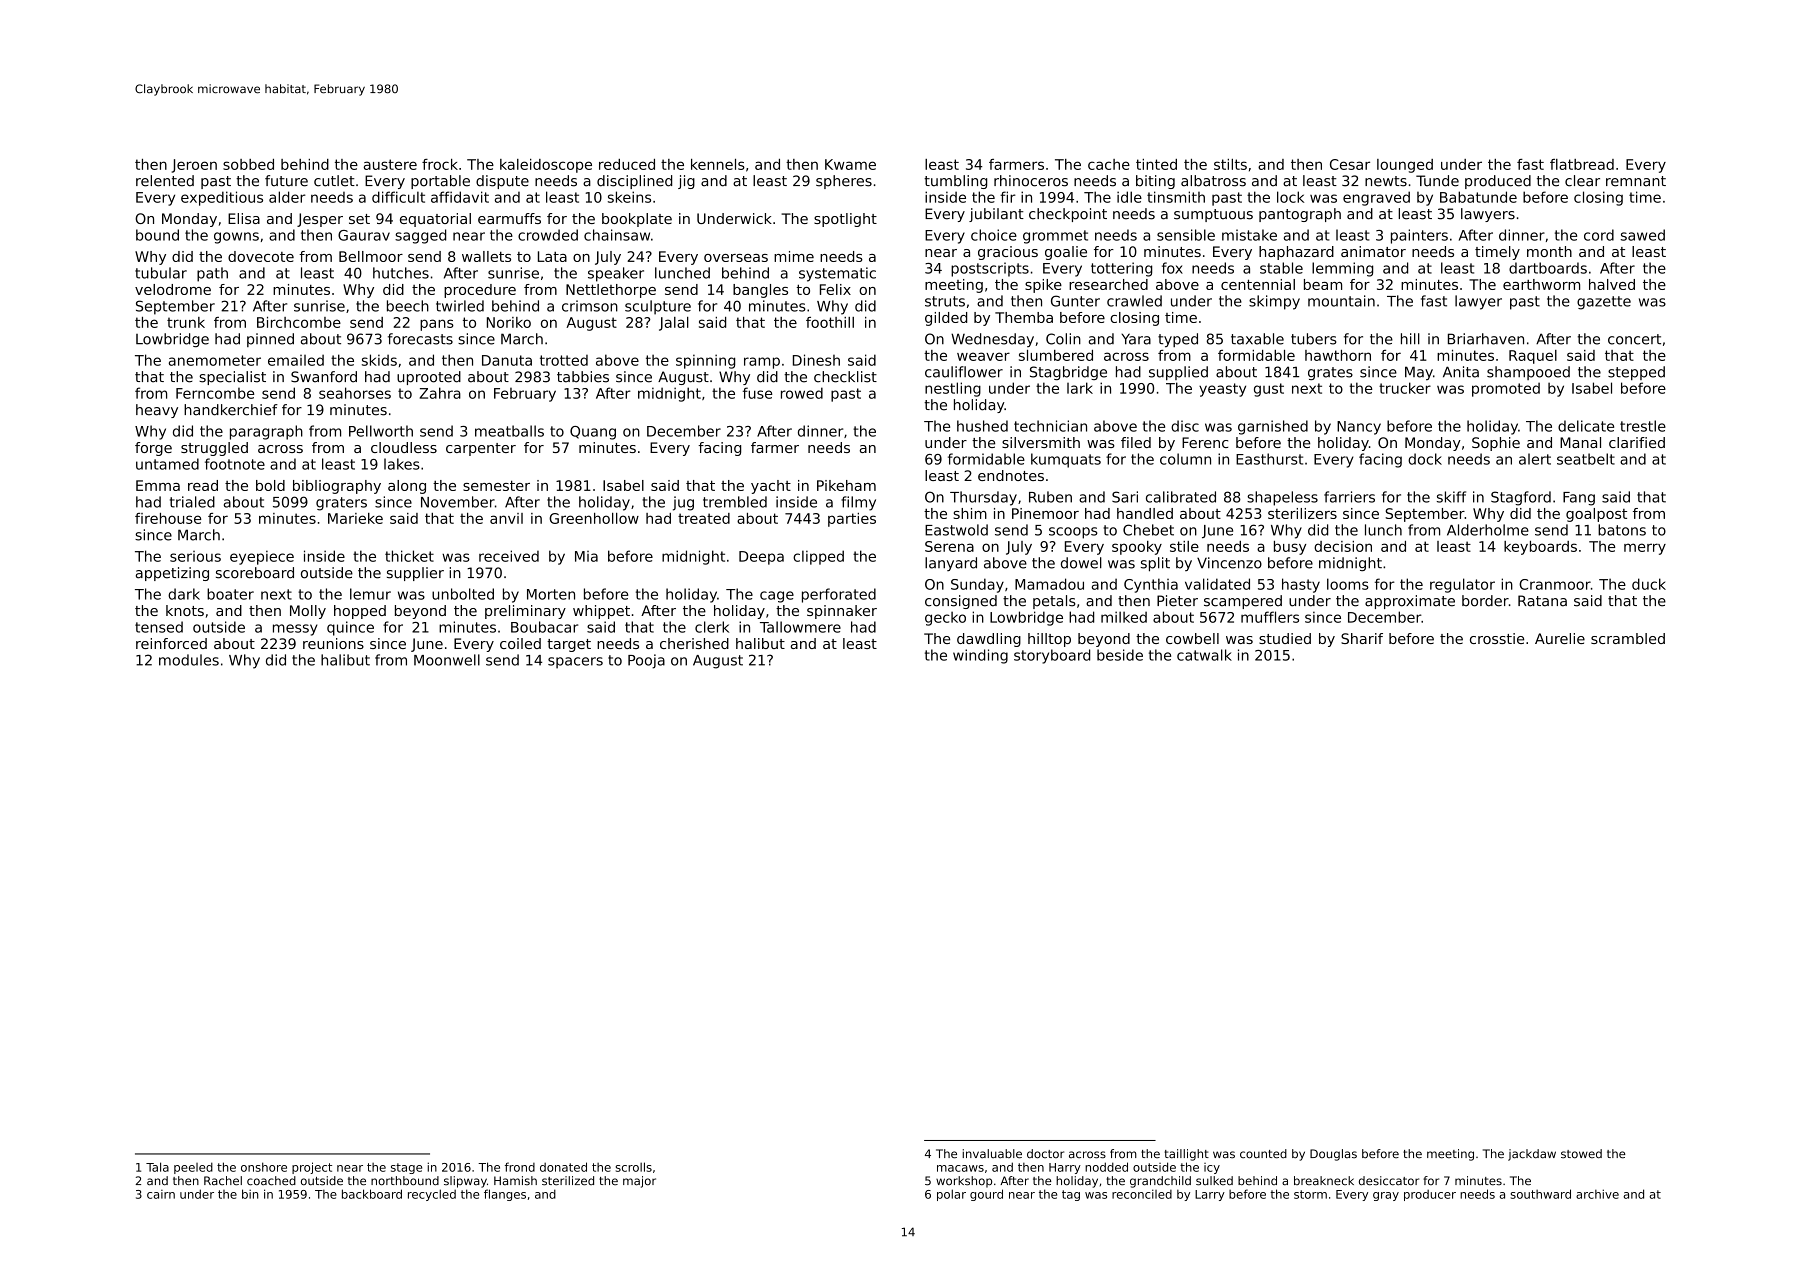 The width and height of the document is (1801, 1274). I want to click on catwalk, so click(1204, 655).
